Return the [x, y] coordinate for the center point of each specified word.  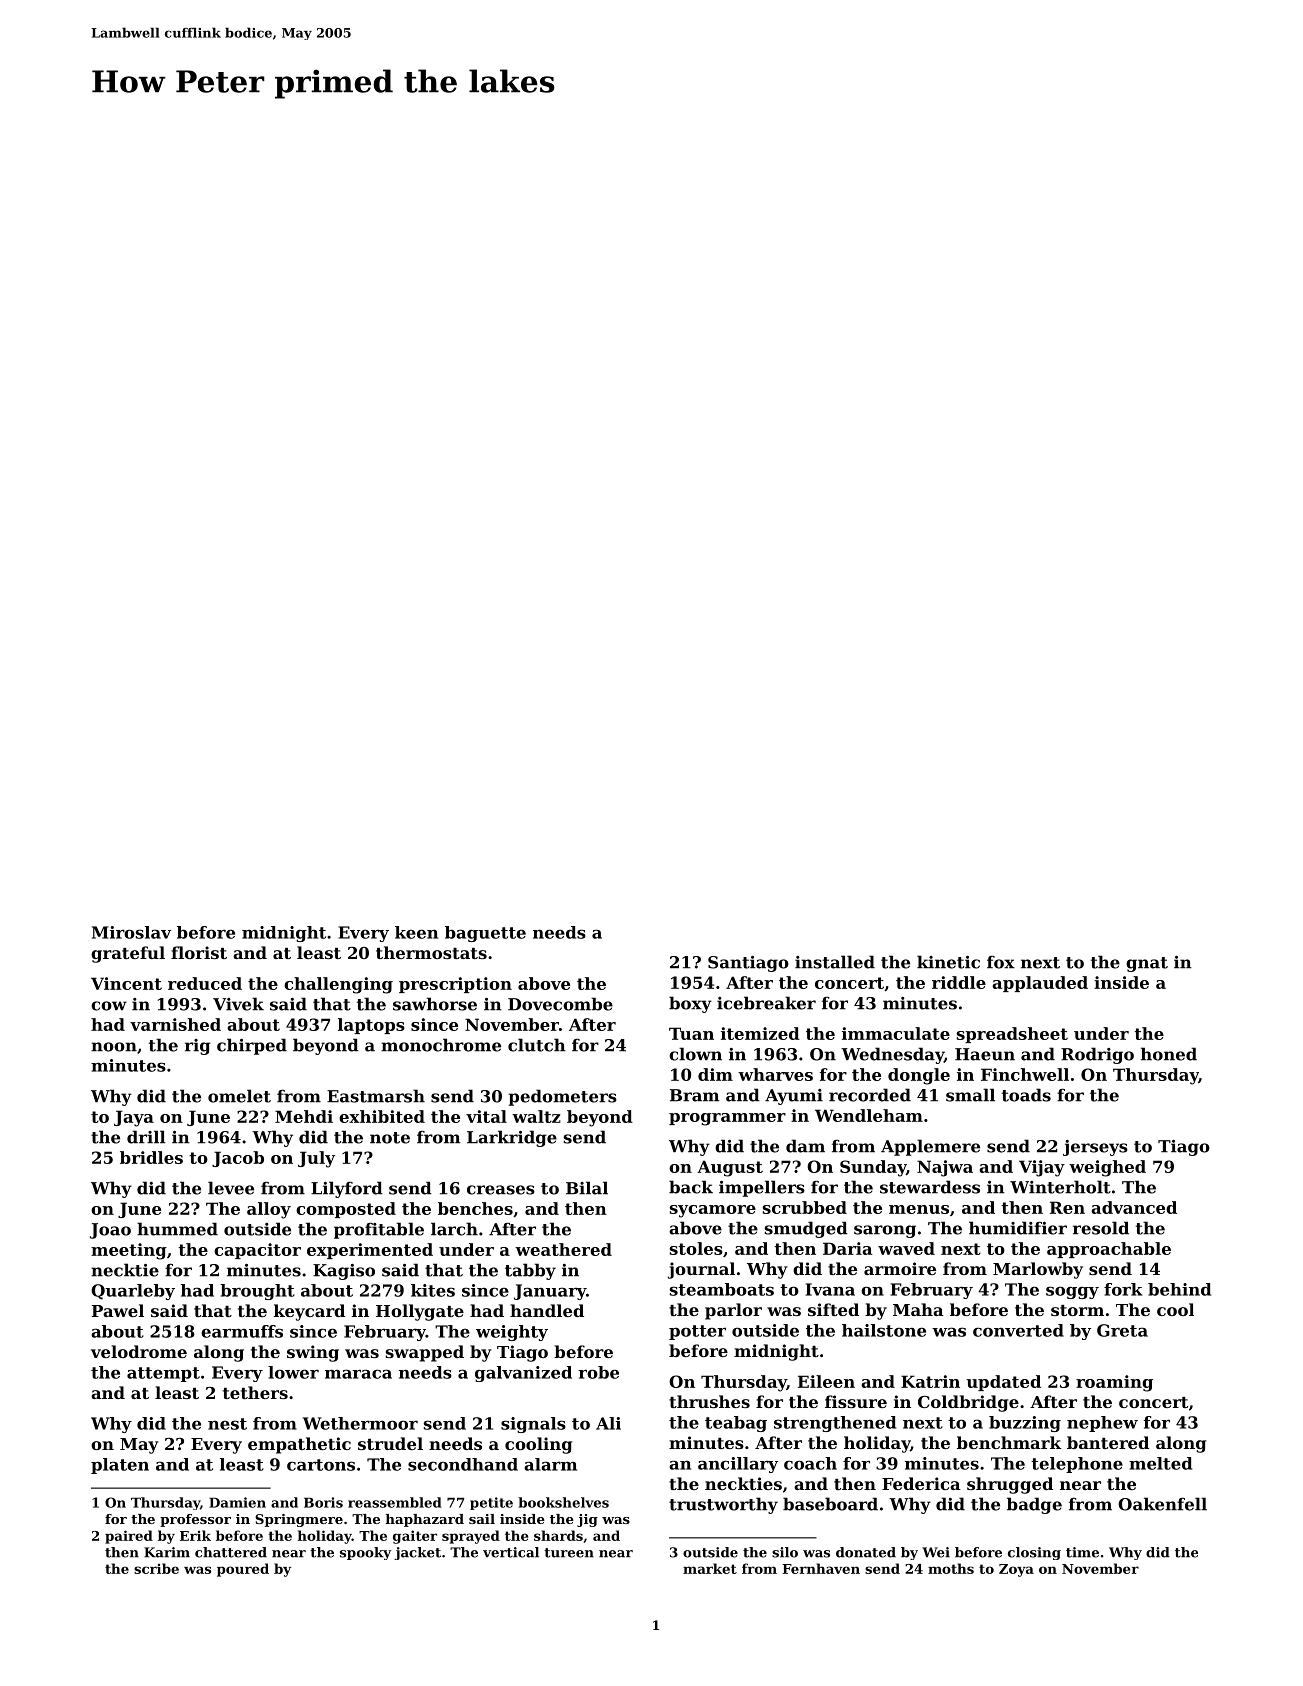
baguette [485, 934]
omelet [239, 1096]
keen [416, 932]
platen [120, 1466]
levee [231, 1188]
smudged [806, 1229]
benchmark [1009, 1442]
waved [906, 1248]
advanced [1134, 1207]
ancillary [738, 1465]
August [730, 1168]
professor [195, 1520]
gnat [1147, 964]
